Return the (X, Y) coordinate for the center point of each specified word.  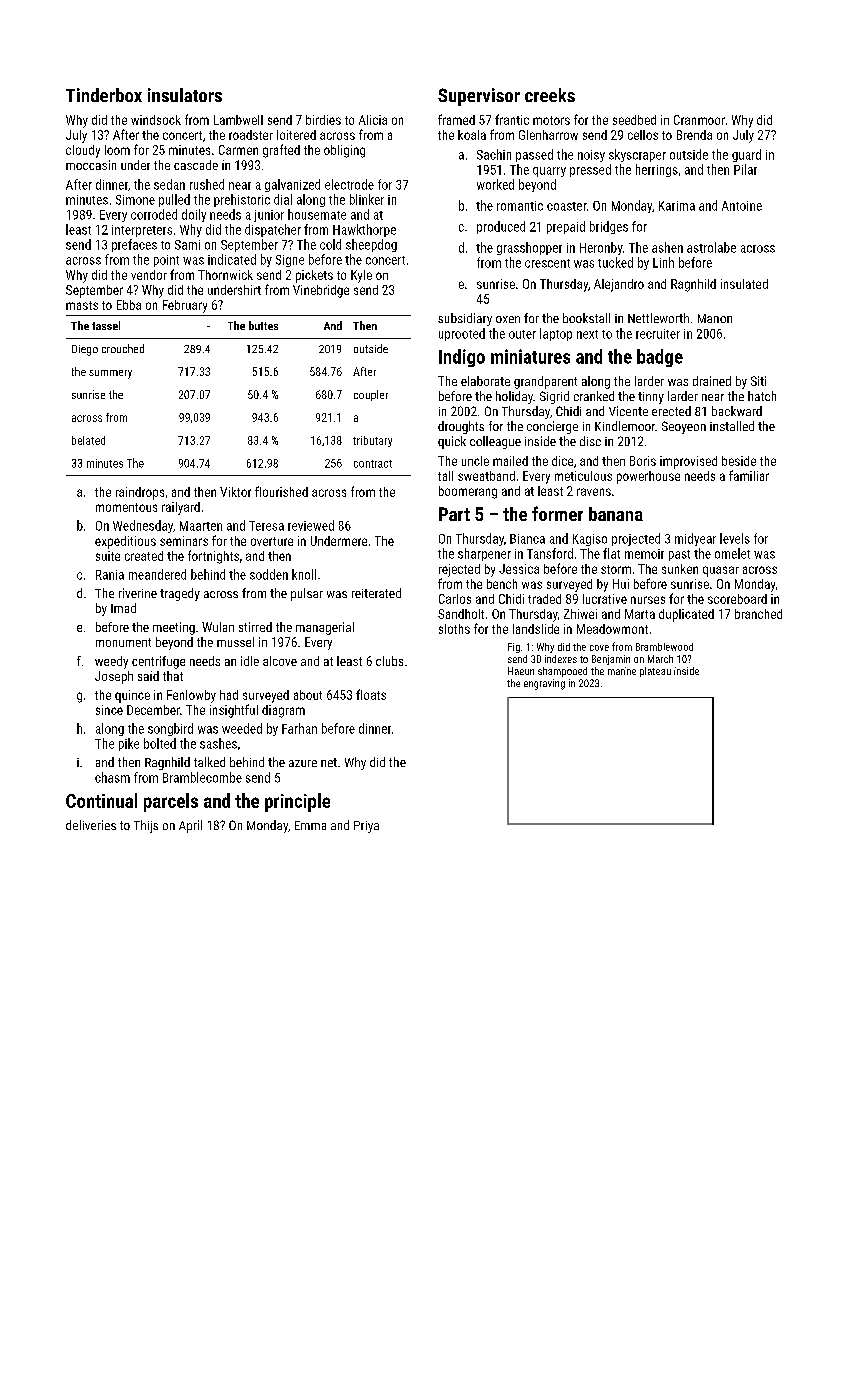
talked (209, 762)
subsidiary (465, 319)
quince (132, 696)
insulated (744, 284)
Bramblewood (664, 647)
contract (373, 464)
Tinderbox (104, 95)
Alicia (373, 120)
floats (371, 694)
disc (590, 441)
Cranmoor (699, 120)
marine (622, 671)
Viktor (235, 492)
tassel (106, 325)
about (308, 695)
